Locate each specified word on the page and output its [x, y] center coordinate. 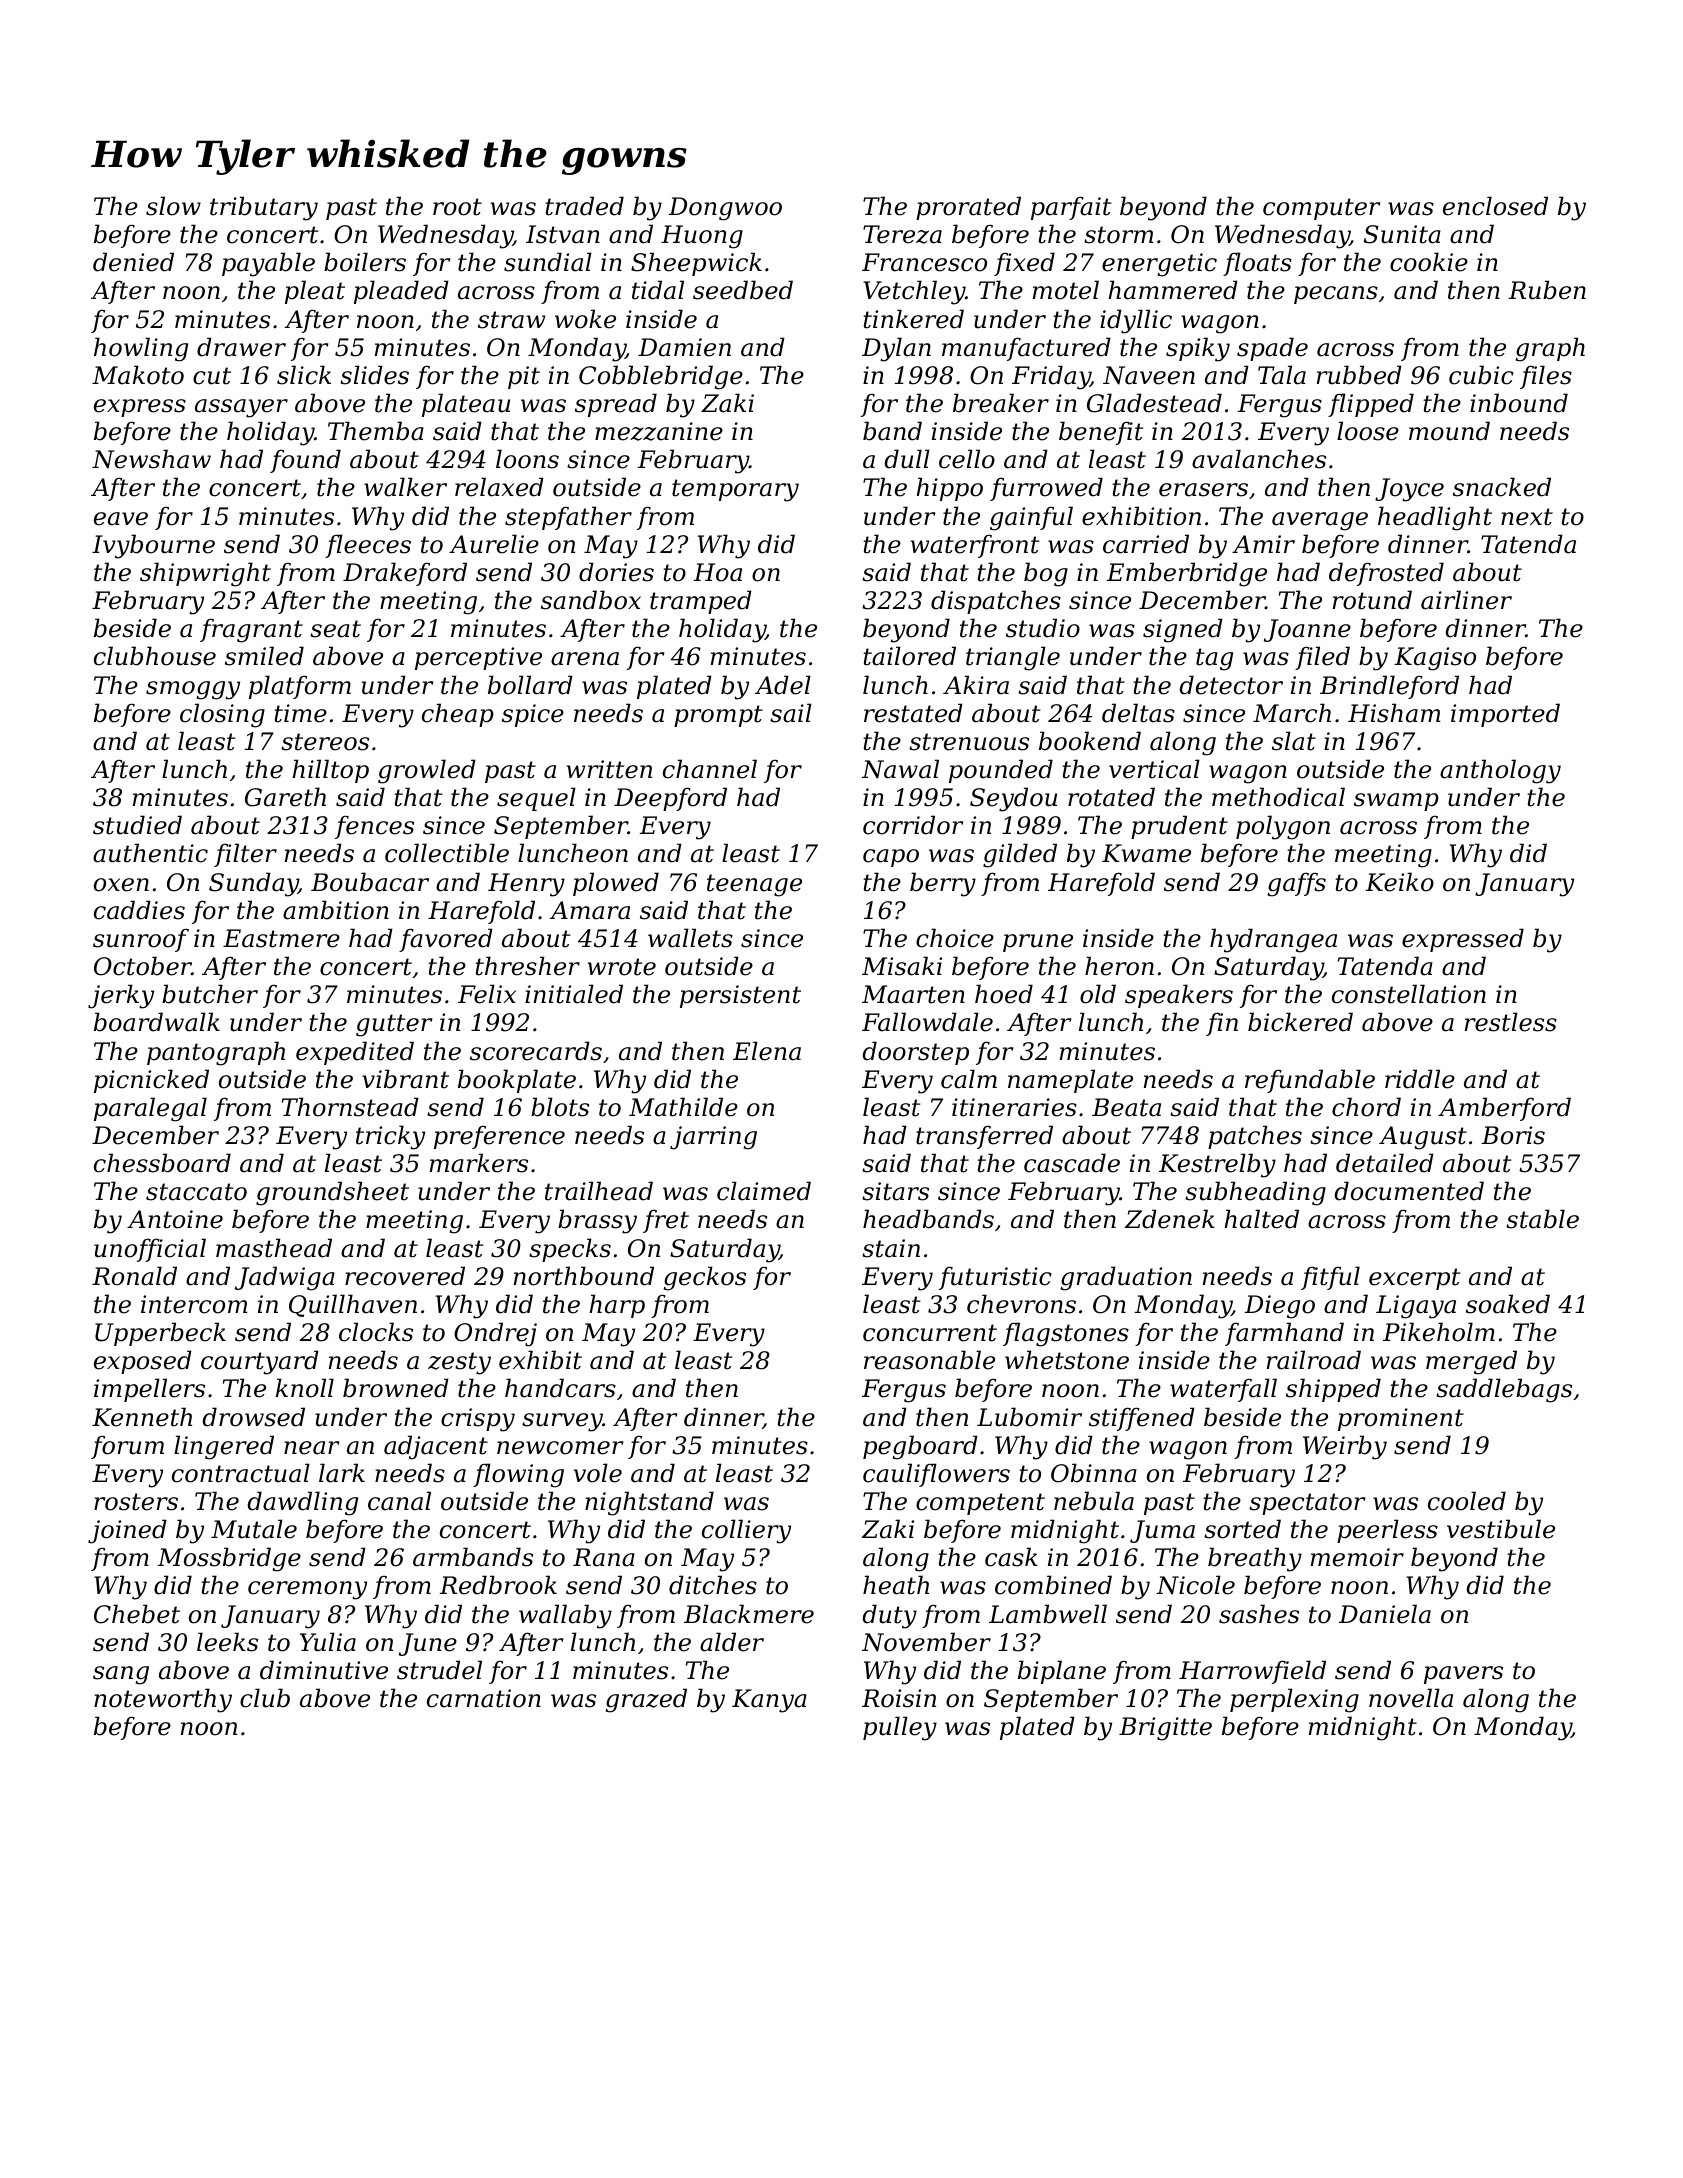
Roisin [899, 1698]
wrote [621, 967]
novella [1411, 1698]
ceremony [307, 1590]
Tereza [902, 234]
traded [584, 206]
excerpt [1414, 1279]
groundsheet [332, 1193]
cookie [1429, 262]
